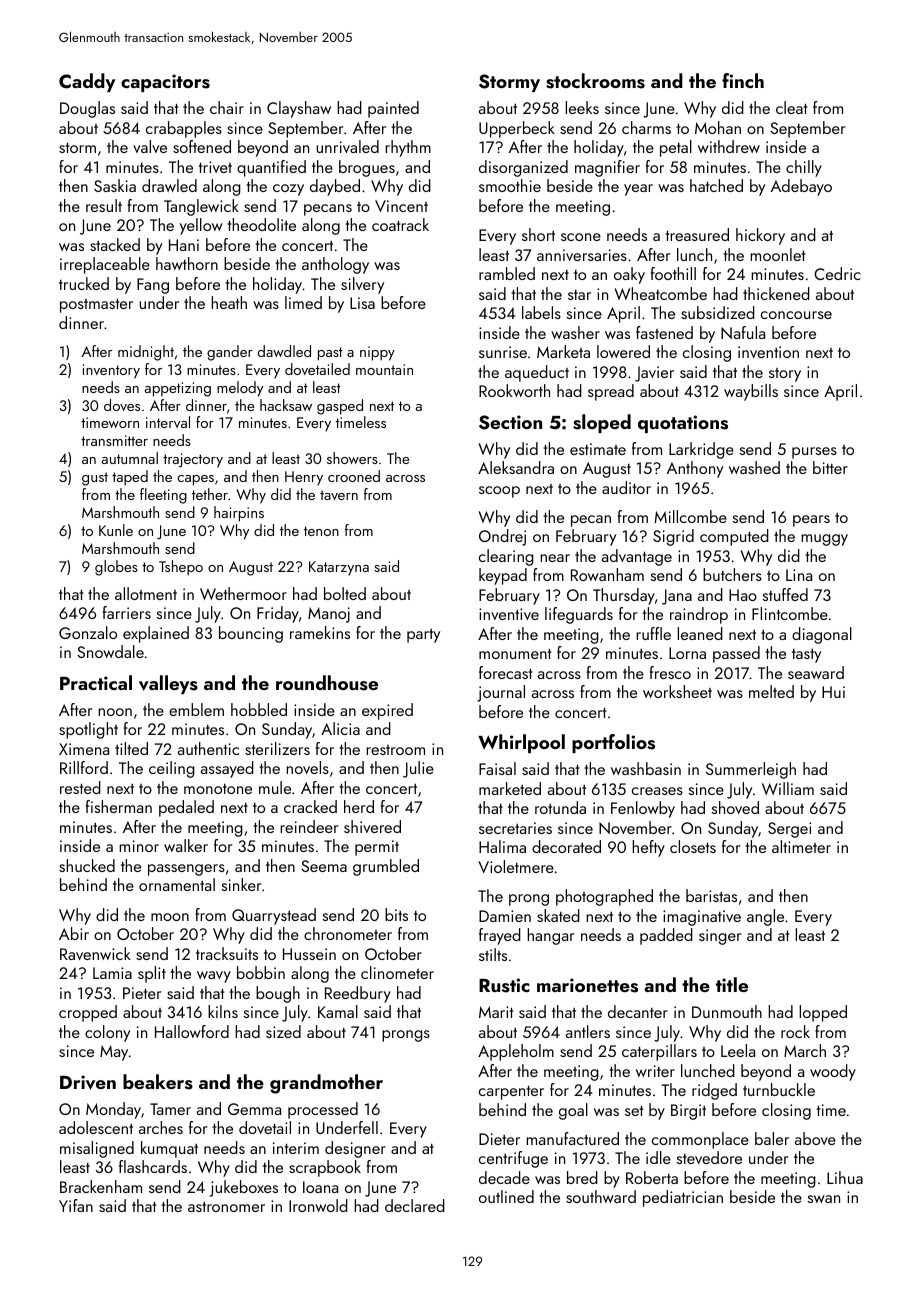 The height and width of the screenshot is (1311, 924). Describe the element at coordinates (743, 80) in the screenshot. I see `finch` at that location.
